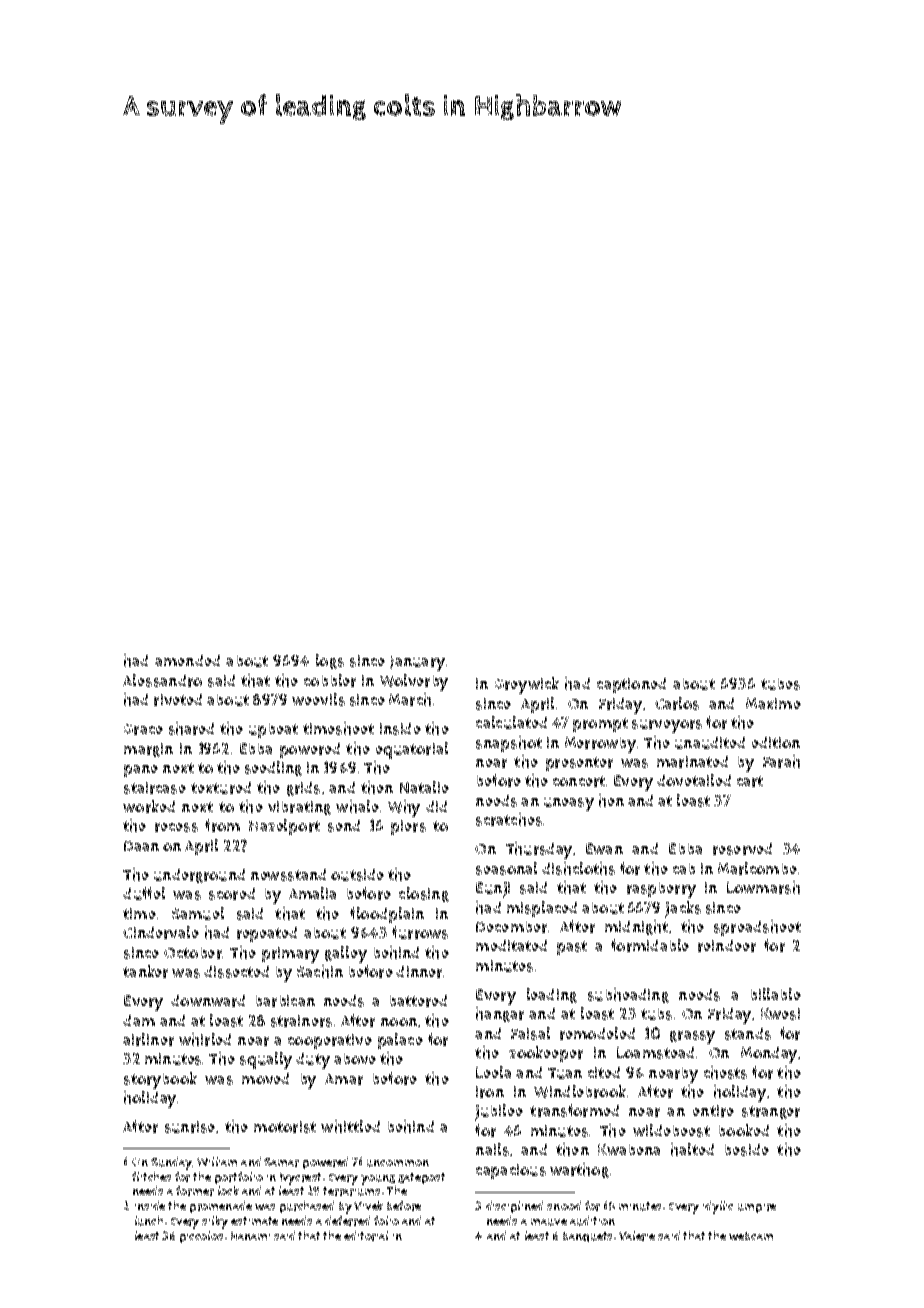  Describe the element at coordinates (424, 787) in the screenshot. I see `Natalie` at that location.
